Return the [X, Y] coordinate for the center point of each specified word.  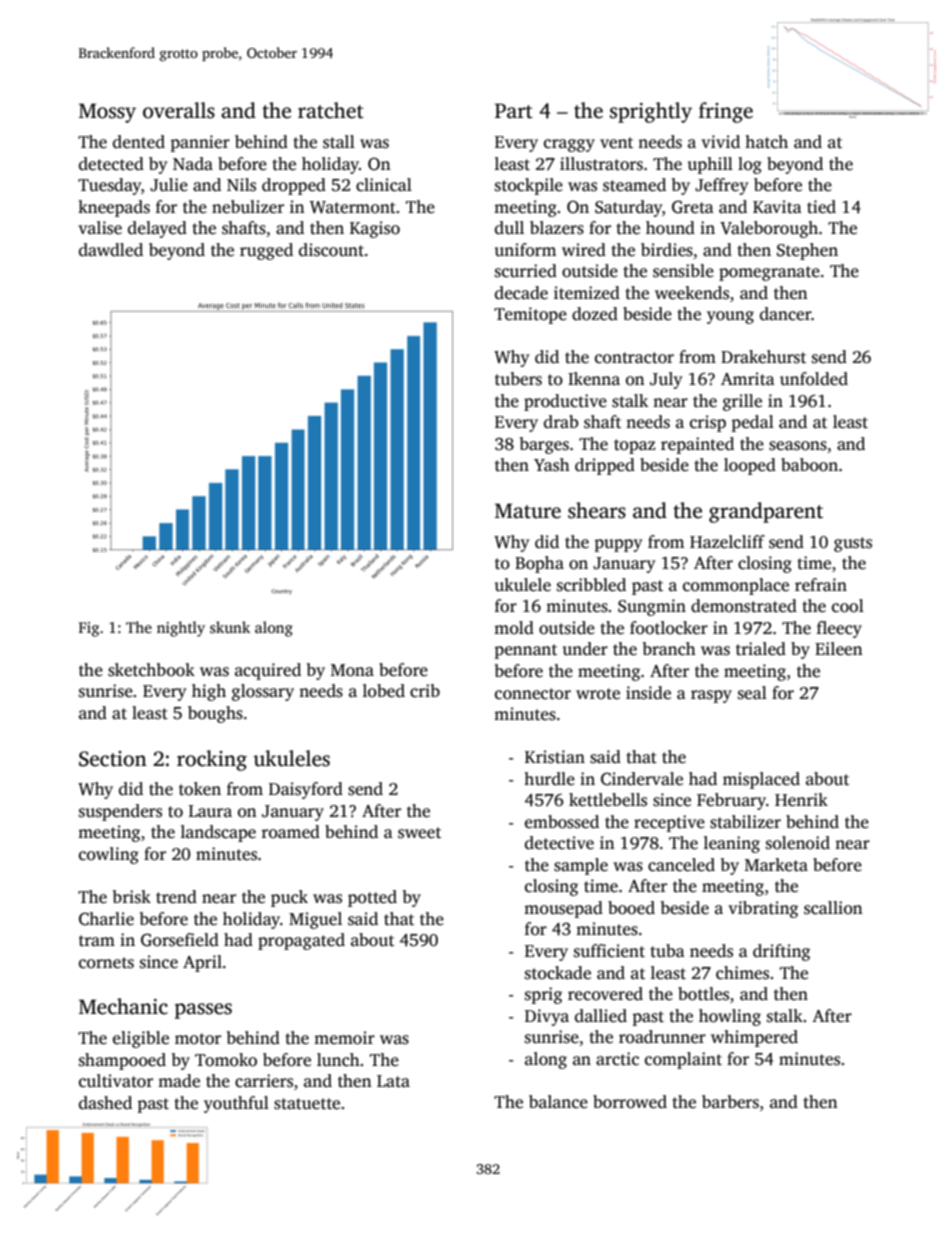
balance [558, 1102]
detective [559, 843]
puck [289, 898]
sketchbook [151, 670]
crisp [708, 423]
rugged [266, 251]
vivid [720, 142]
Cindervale [642, 779]
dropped [294, 186]
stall [339, 142]
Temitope [530, 315]
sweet [419, 833]
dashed [105, 1103]
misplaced [761, 780]
